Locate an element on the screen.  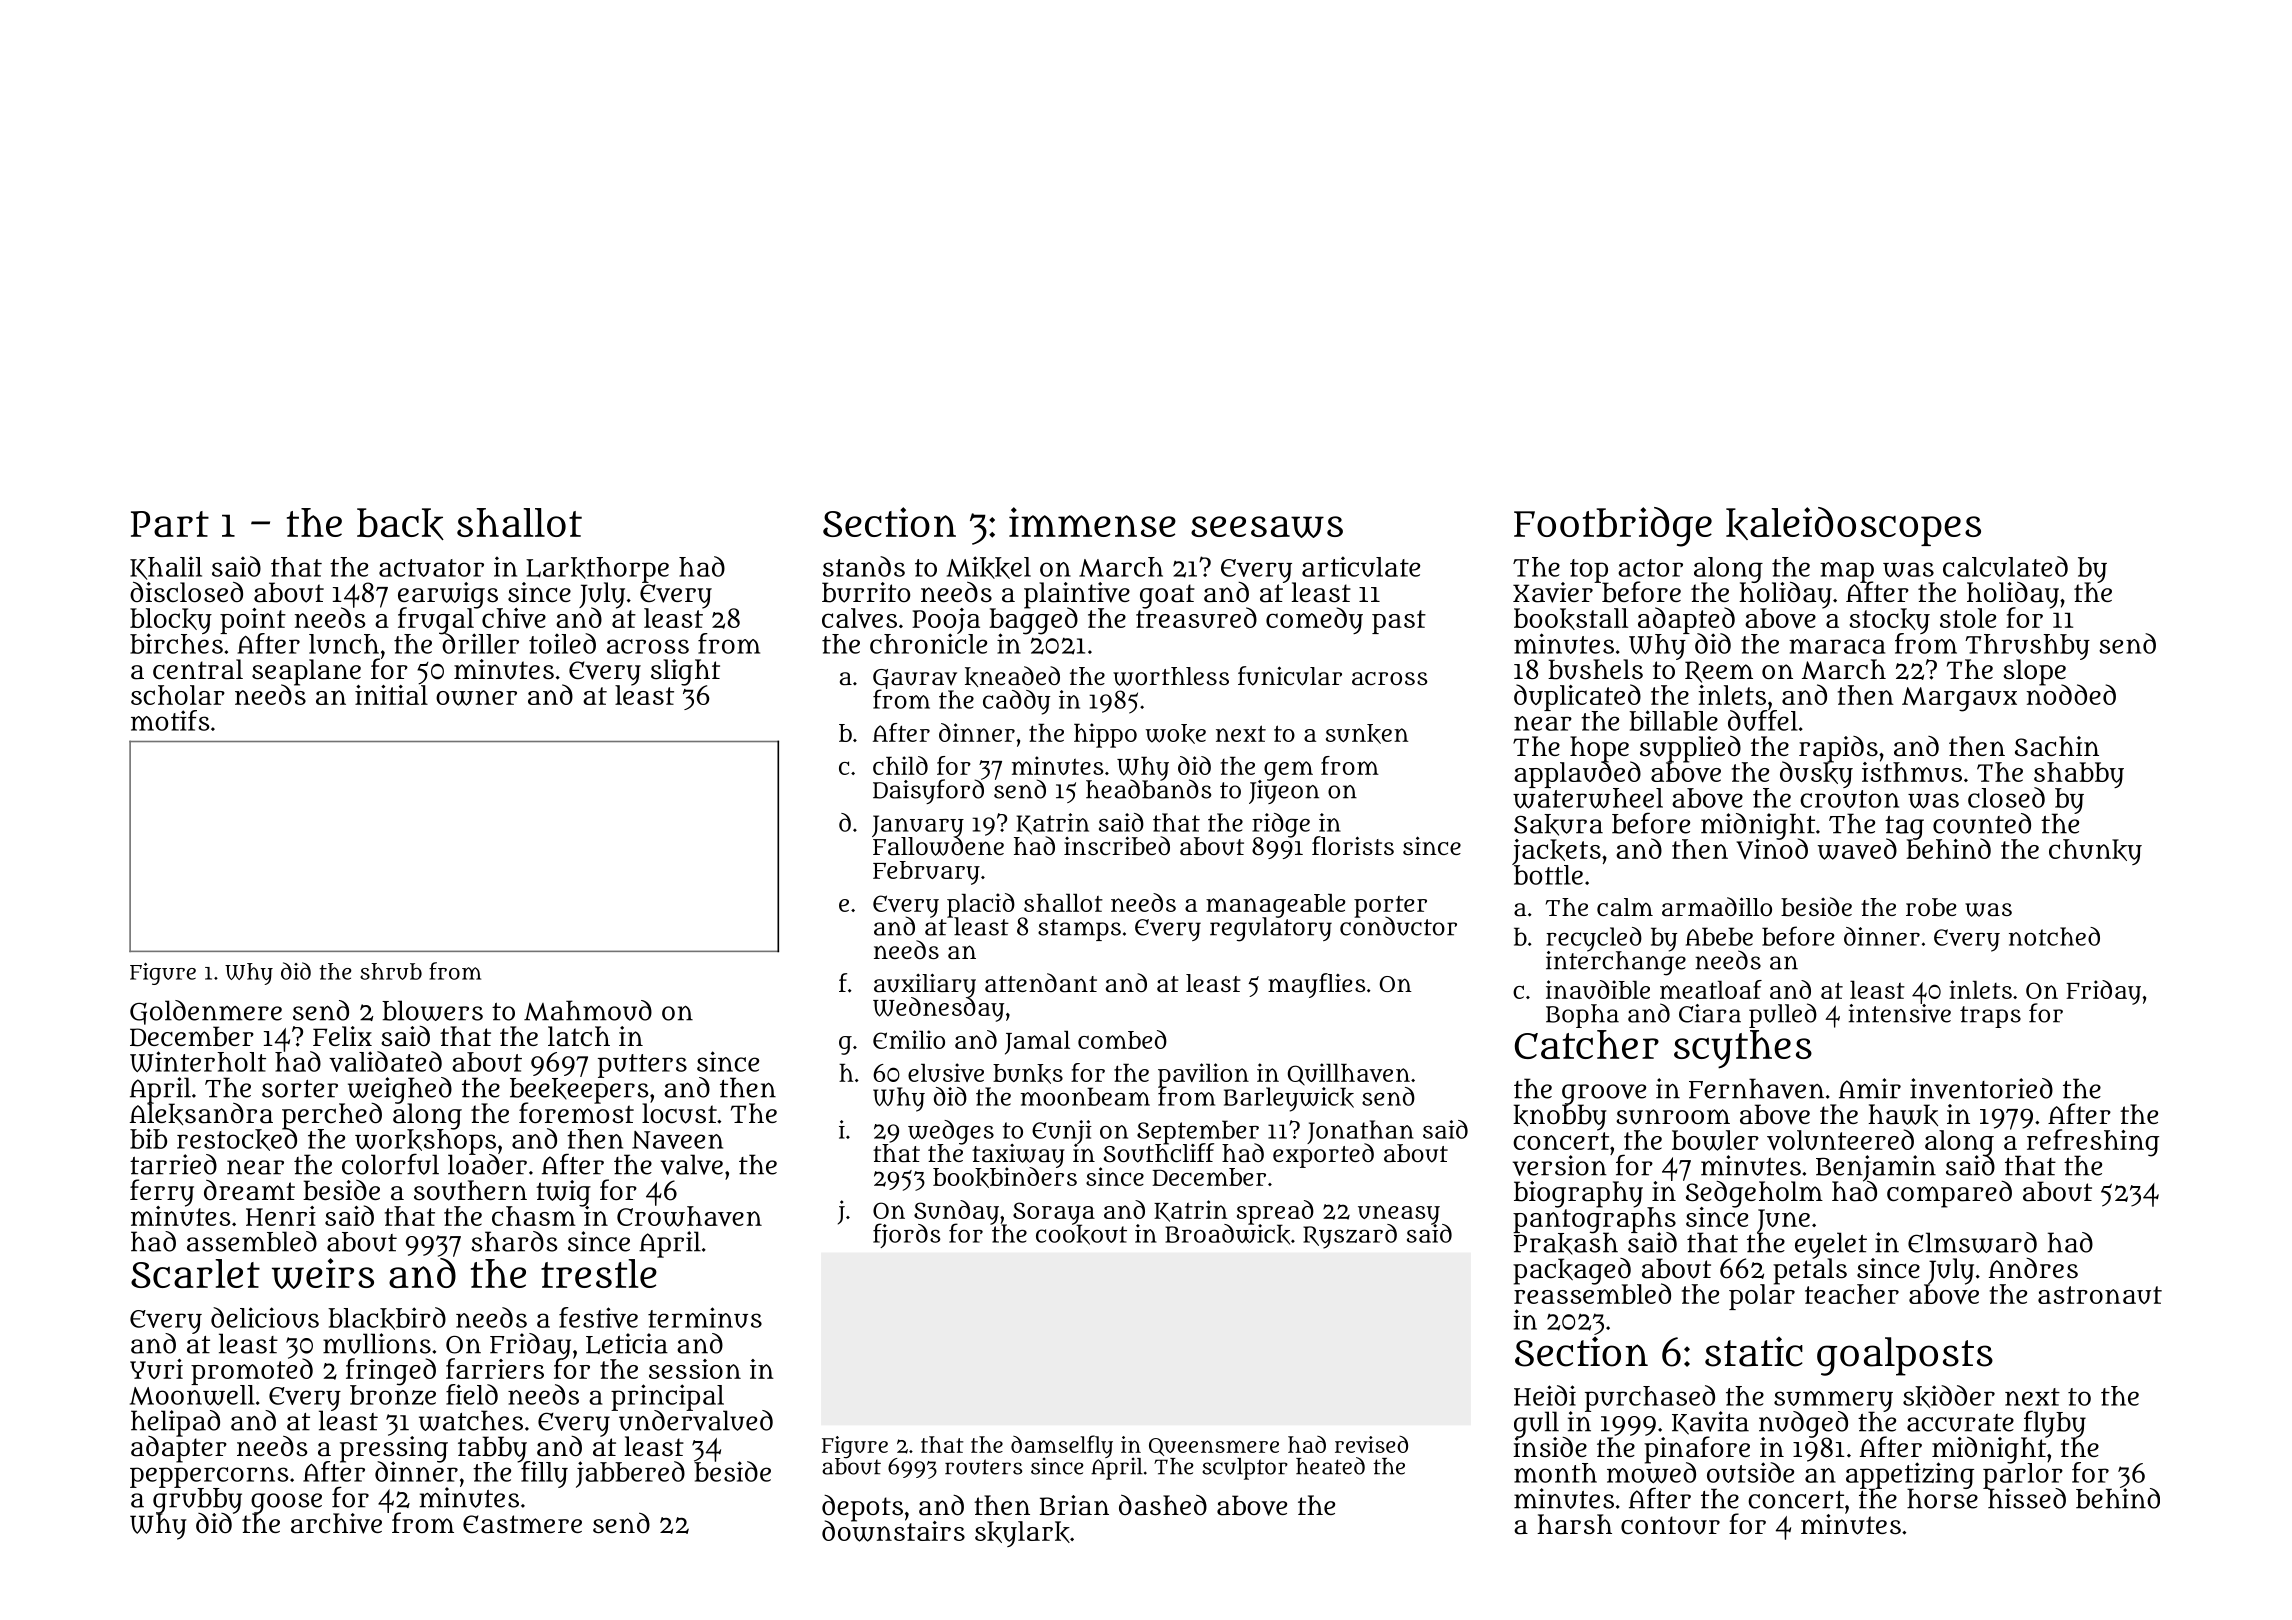
back is located at coordinates (400, 524).
